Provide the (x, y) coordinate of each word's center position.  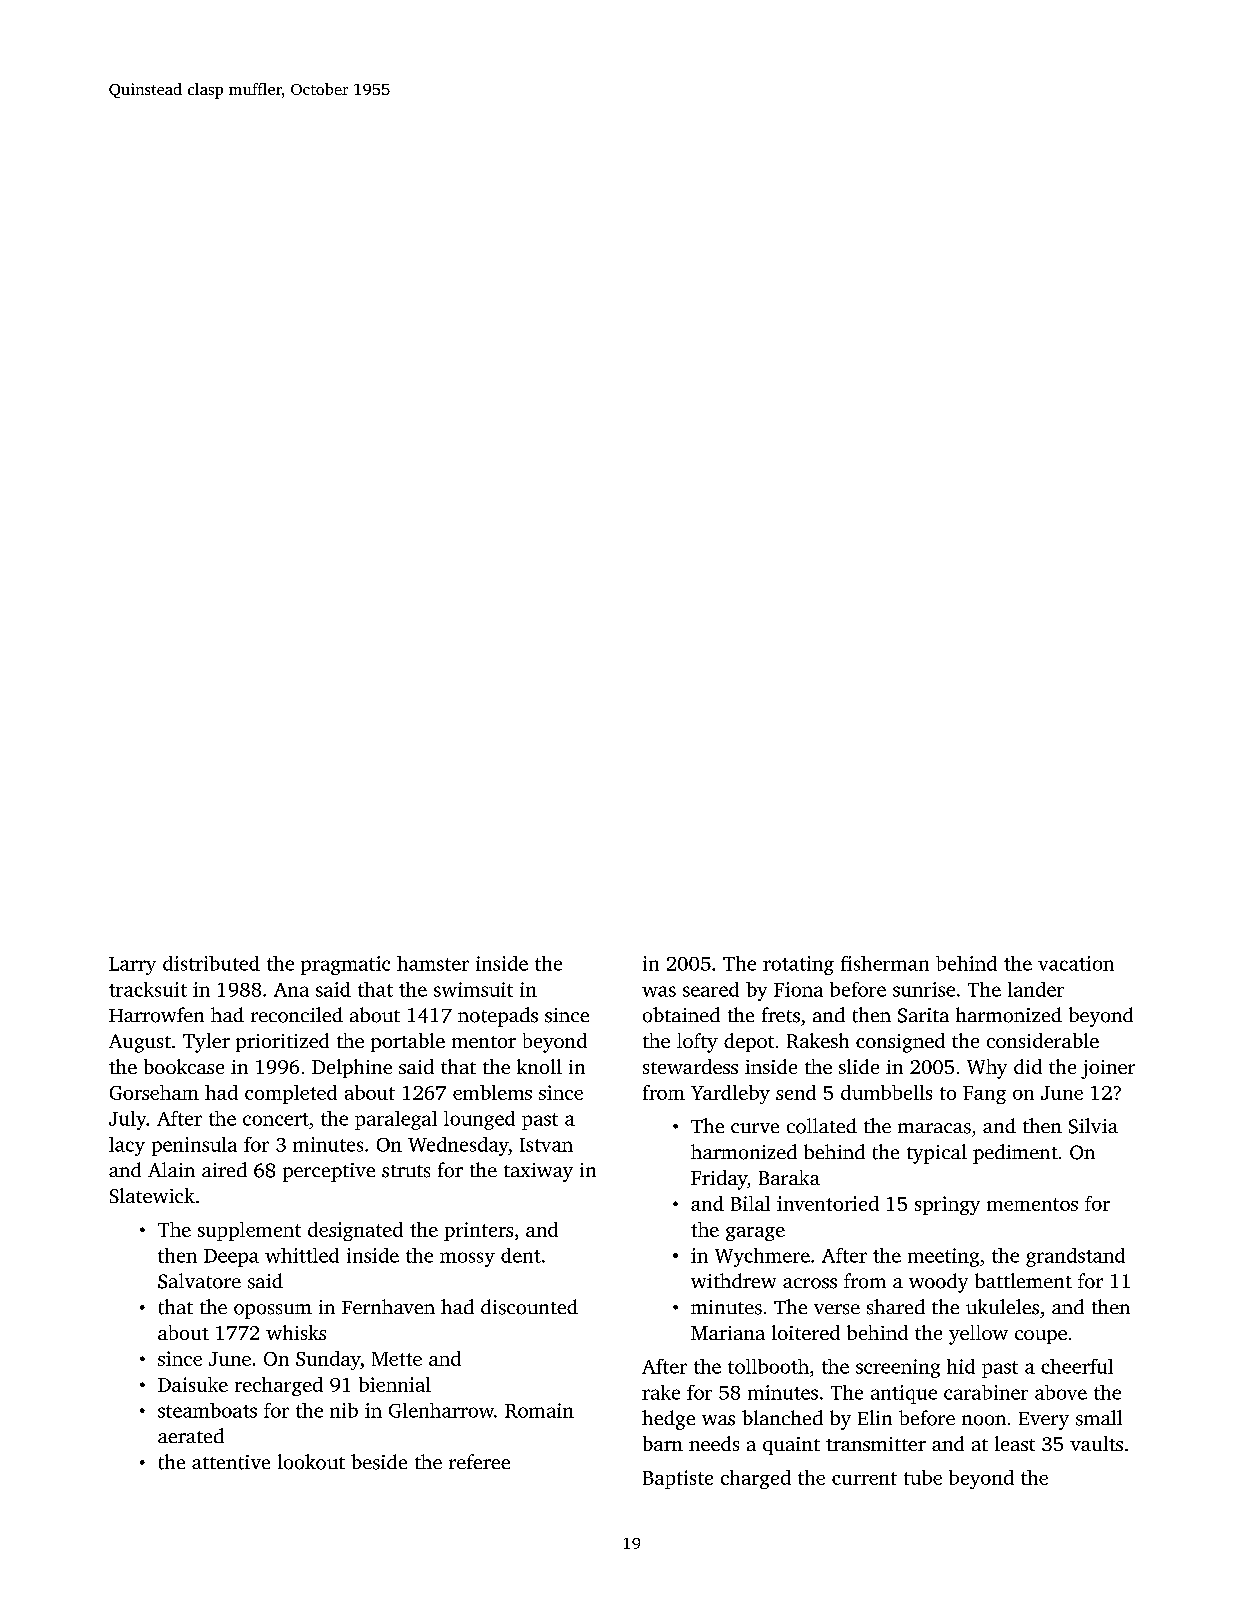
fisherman (885, 963)
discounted (529, 1307)
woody (938, 1283)
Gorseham (154, 1092)
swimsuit (473, 989)
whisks (296, 1332)
